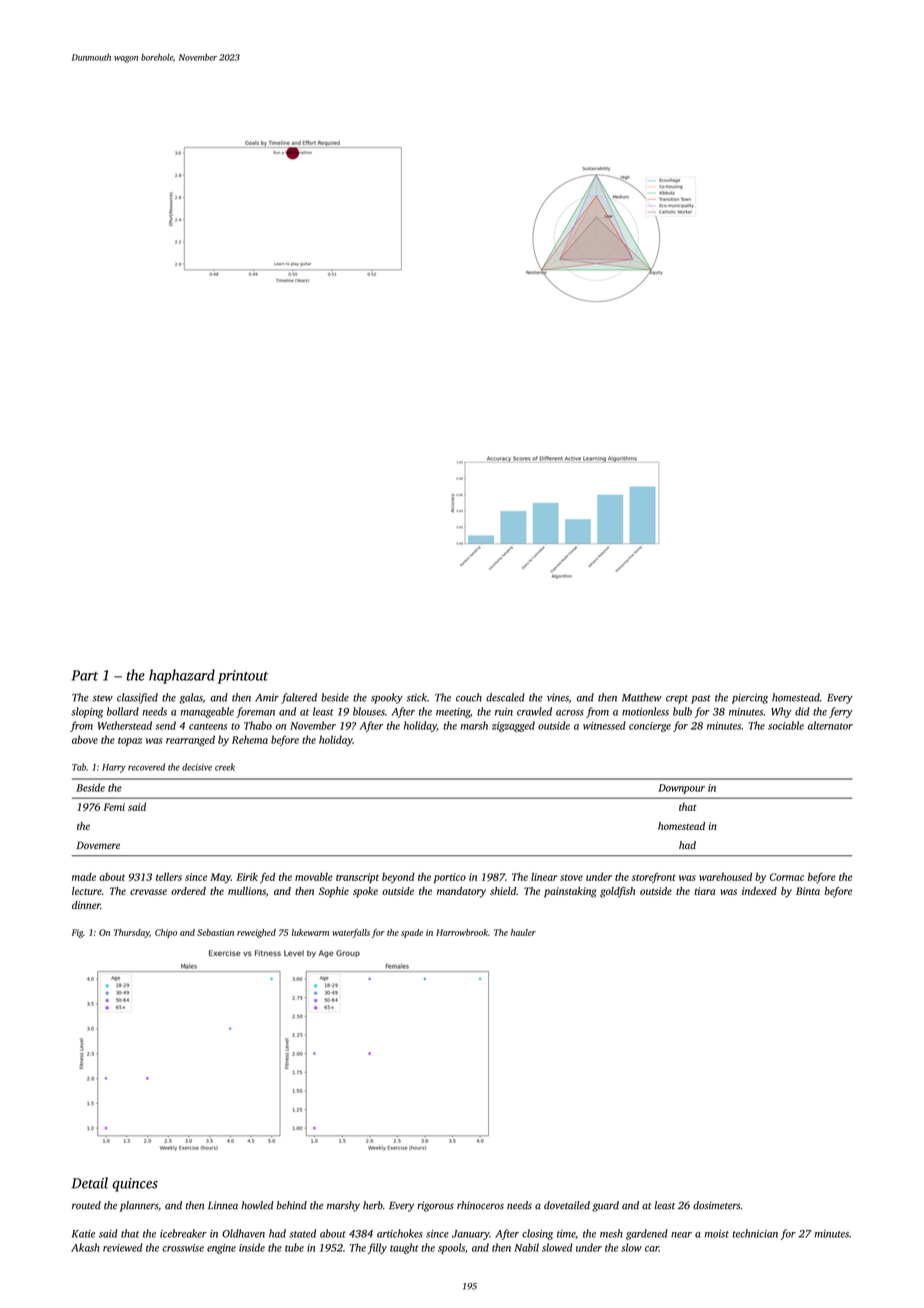  What do you see at coordinates (830, 725) in the screenshot?
I see `alternator` at bounding box center [830, 725].
